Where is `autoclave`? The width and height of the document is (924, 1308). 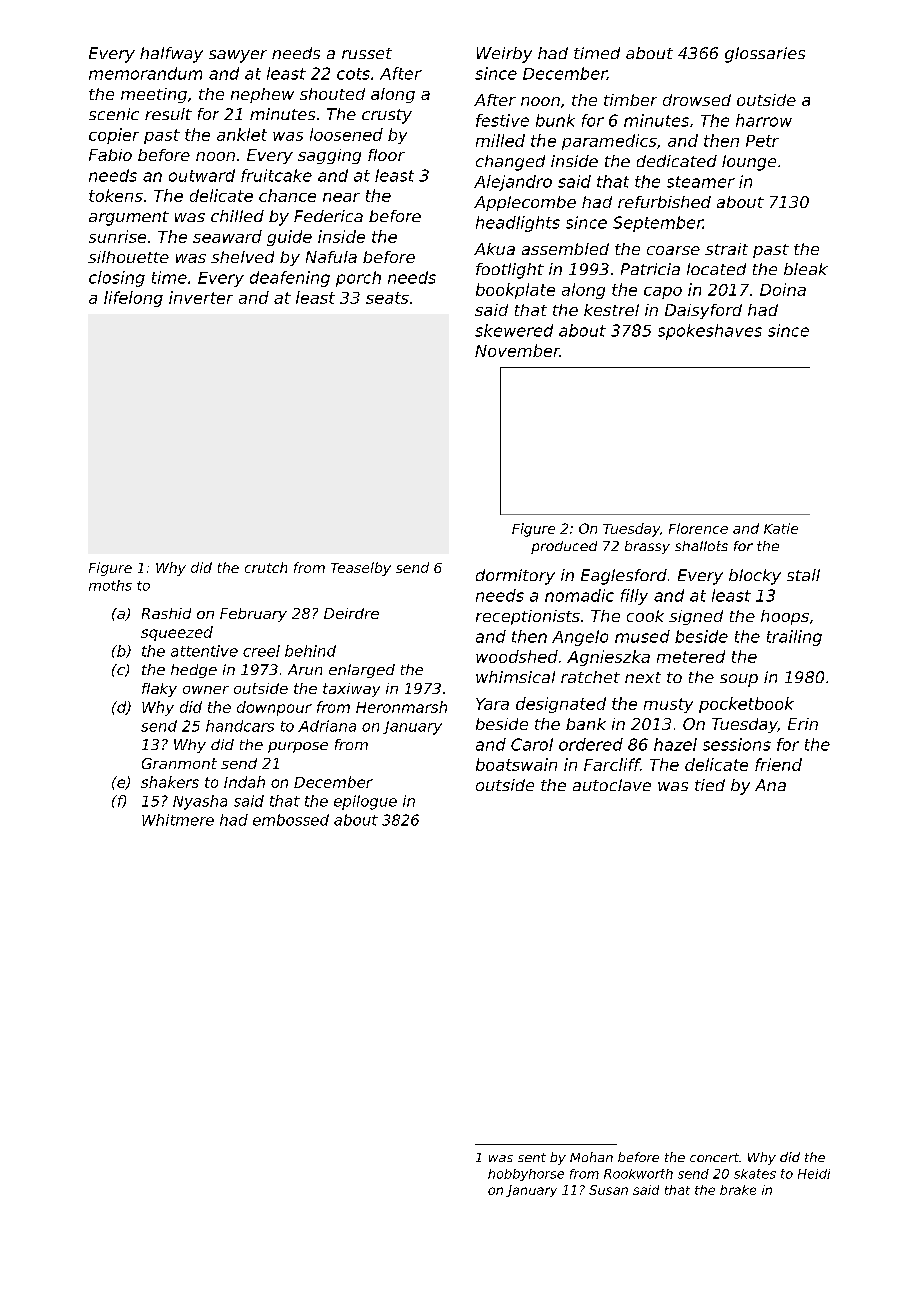
autoclave is located at coordinates (612, 785).
